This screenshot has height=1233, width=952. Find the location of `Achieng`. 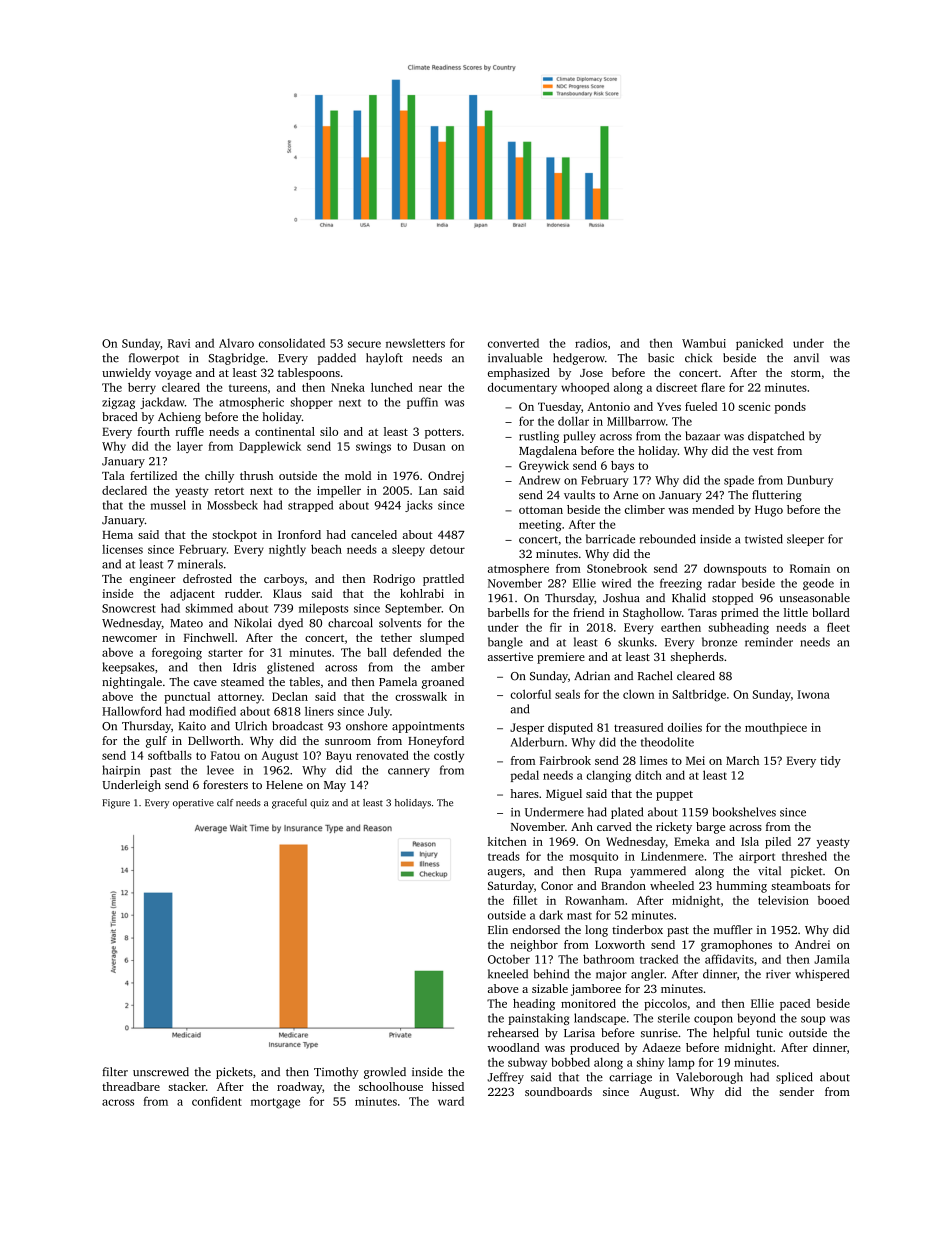

Achieng is located at coordinates (179, 418).
